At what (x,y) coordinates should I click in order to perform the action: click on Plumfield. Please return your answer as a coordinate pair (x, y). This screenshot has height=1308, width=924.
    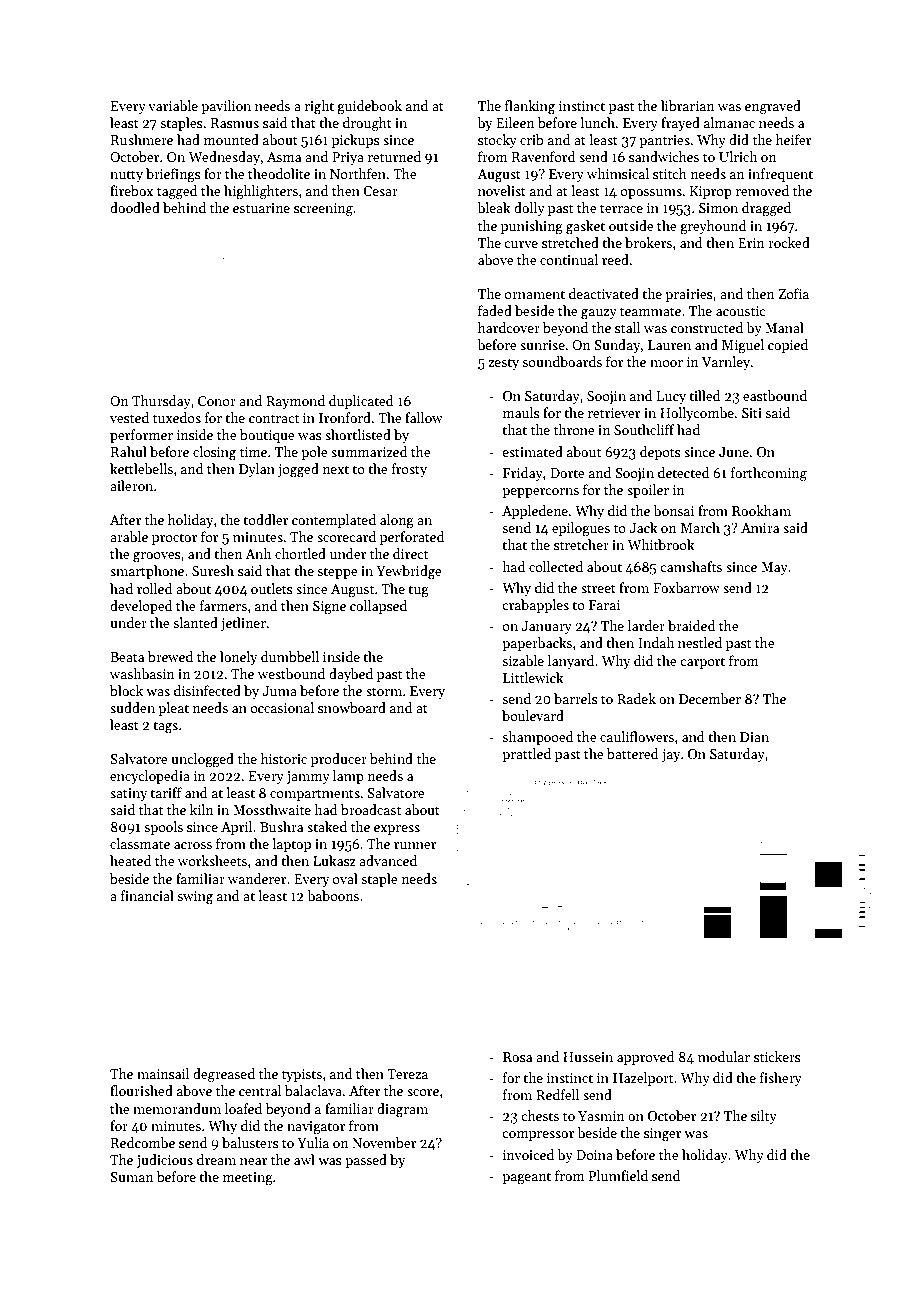
    Looking at the image, I should click on (618, 1175).
